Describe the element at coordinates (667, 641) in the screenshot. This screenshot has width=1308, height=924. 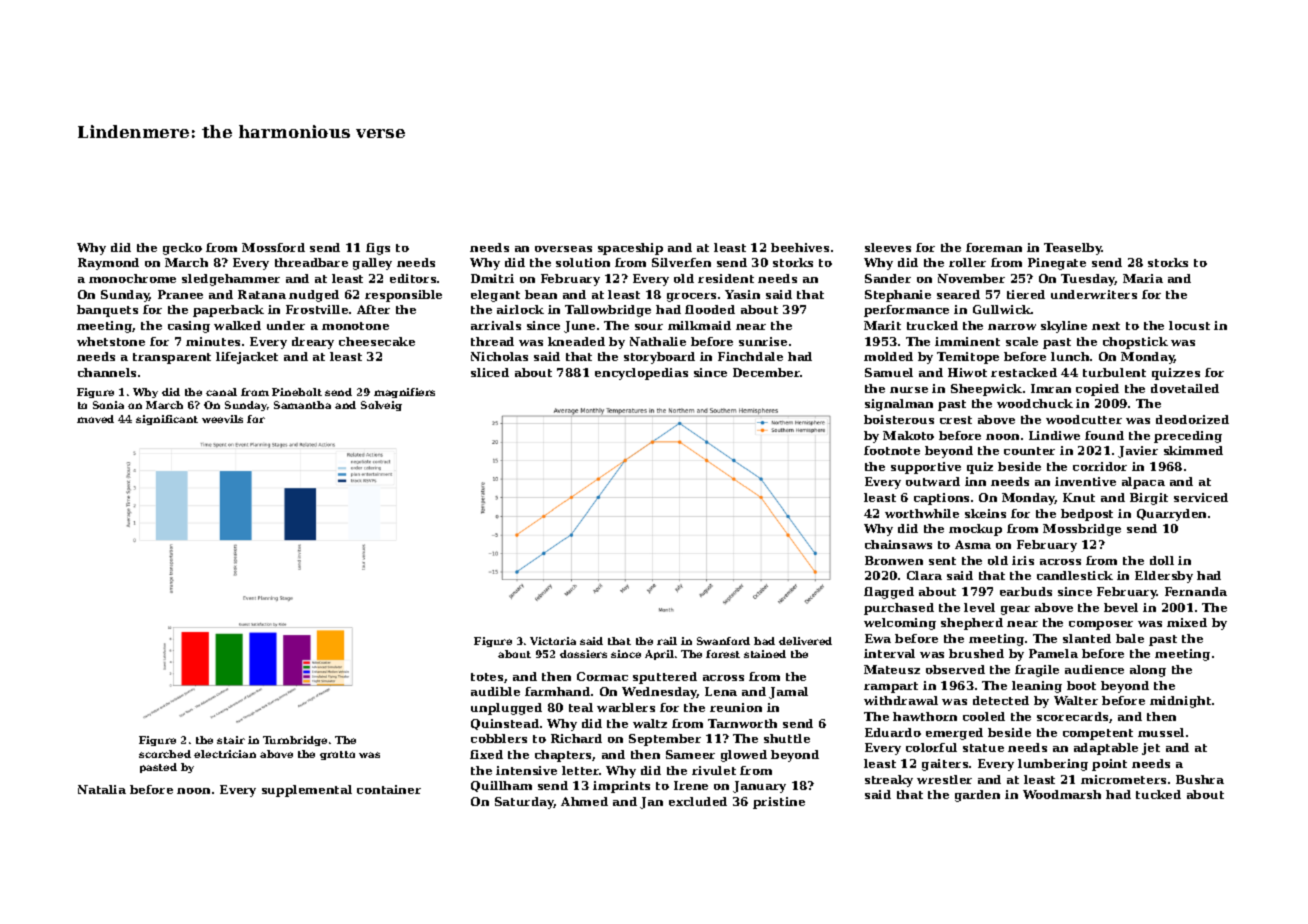
I see `rail` at that location.
